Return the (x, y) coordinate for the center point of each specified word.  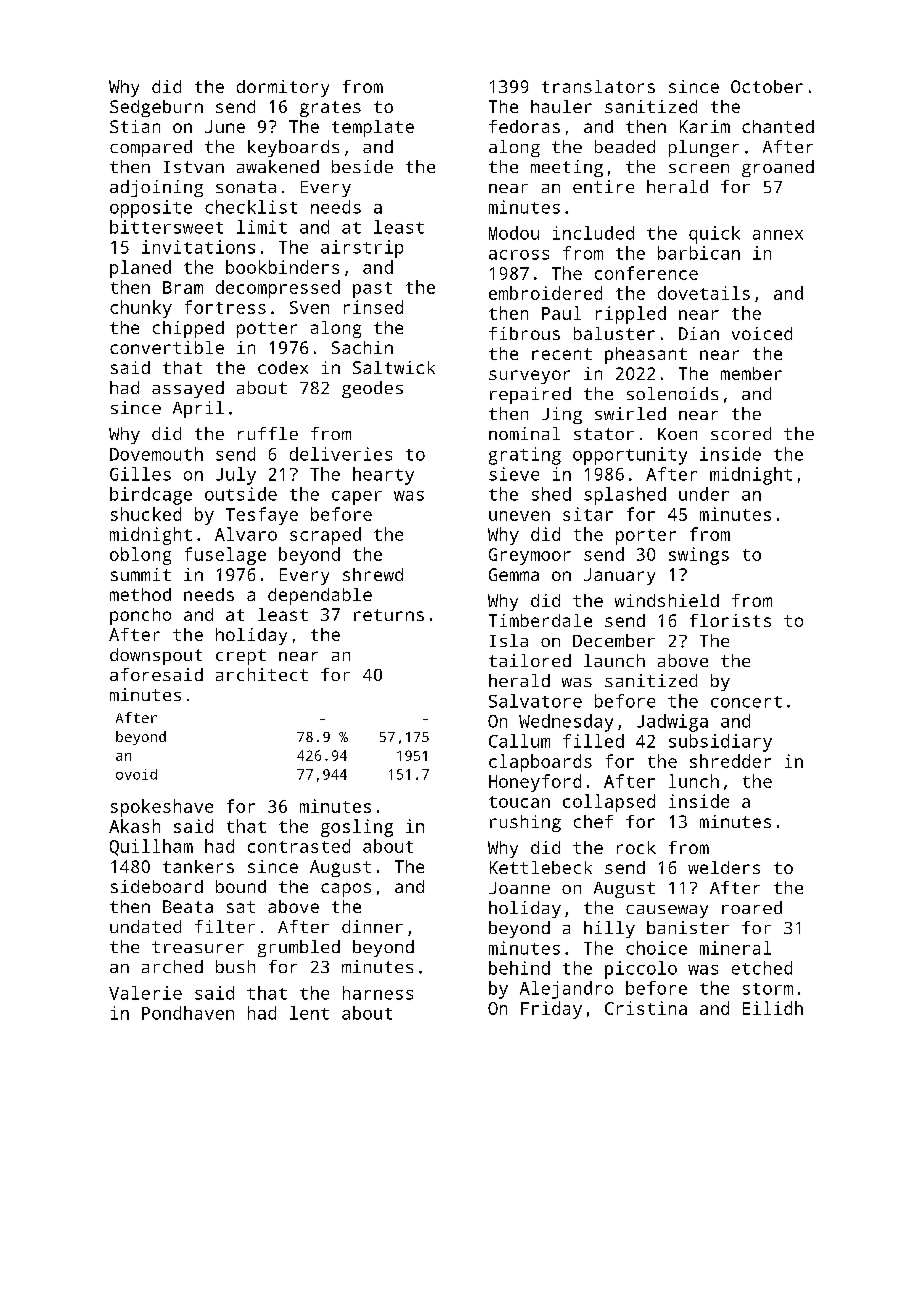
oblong (140, 556)
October (767, 86)
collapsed (609, 803)
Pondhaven (188, 1013)
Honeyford (535, 783)
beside (362, 166)
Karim (705, 126)
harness (378, 993)
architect (262, 674)
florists (730, 620)
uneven (519, 516)
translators (598, 86)
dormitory (283, 88)
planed (140, 269)
